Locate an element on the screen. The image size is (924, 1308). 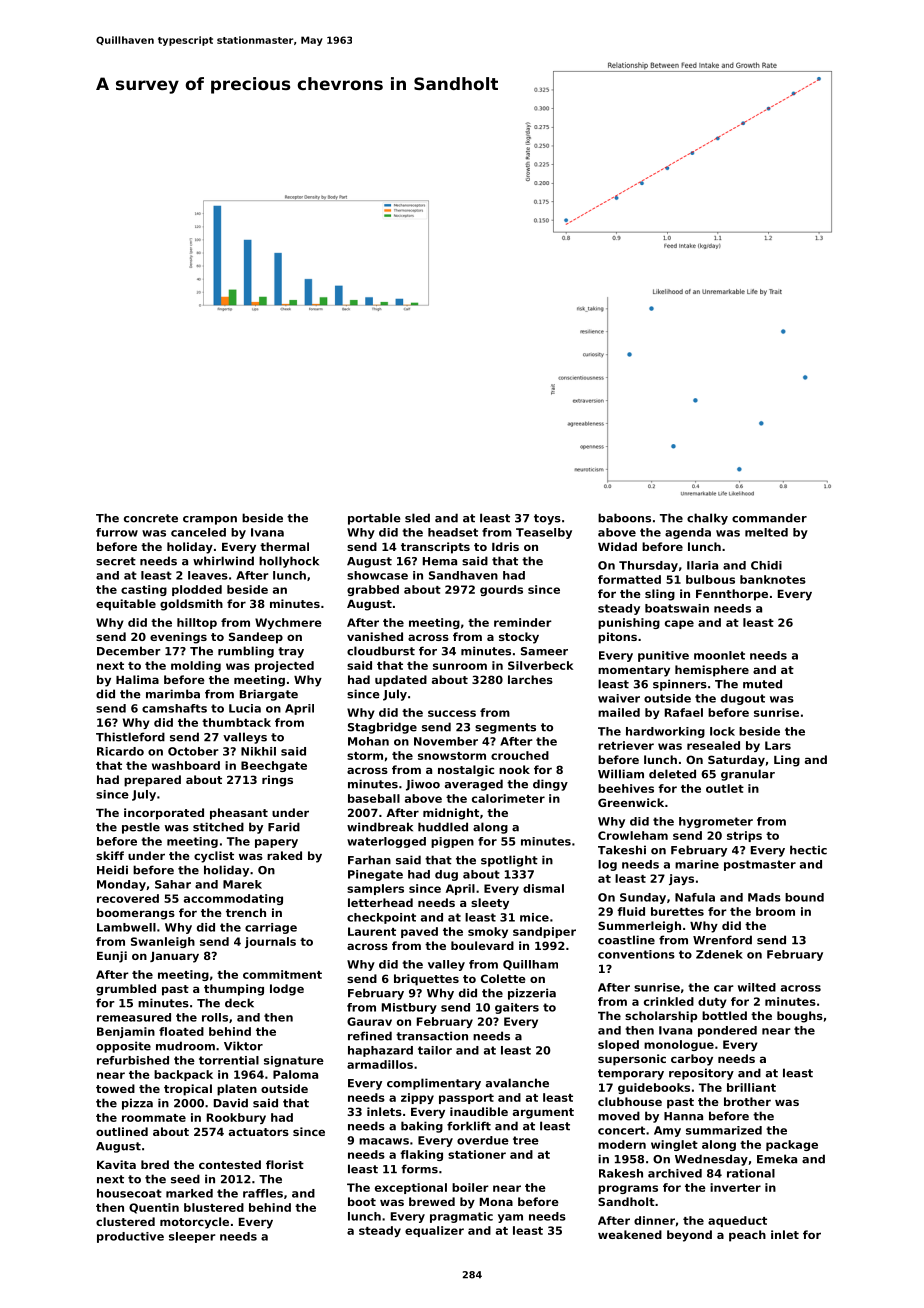
concrete is located at coordinates (151, 518).
